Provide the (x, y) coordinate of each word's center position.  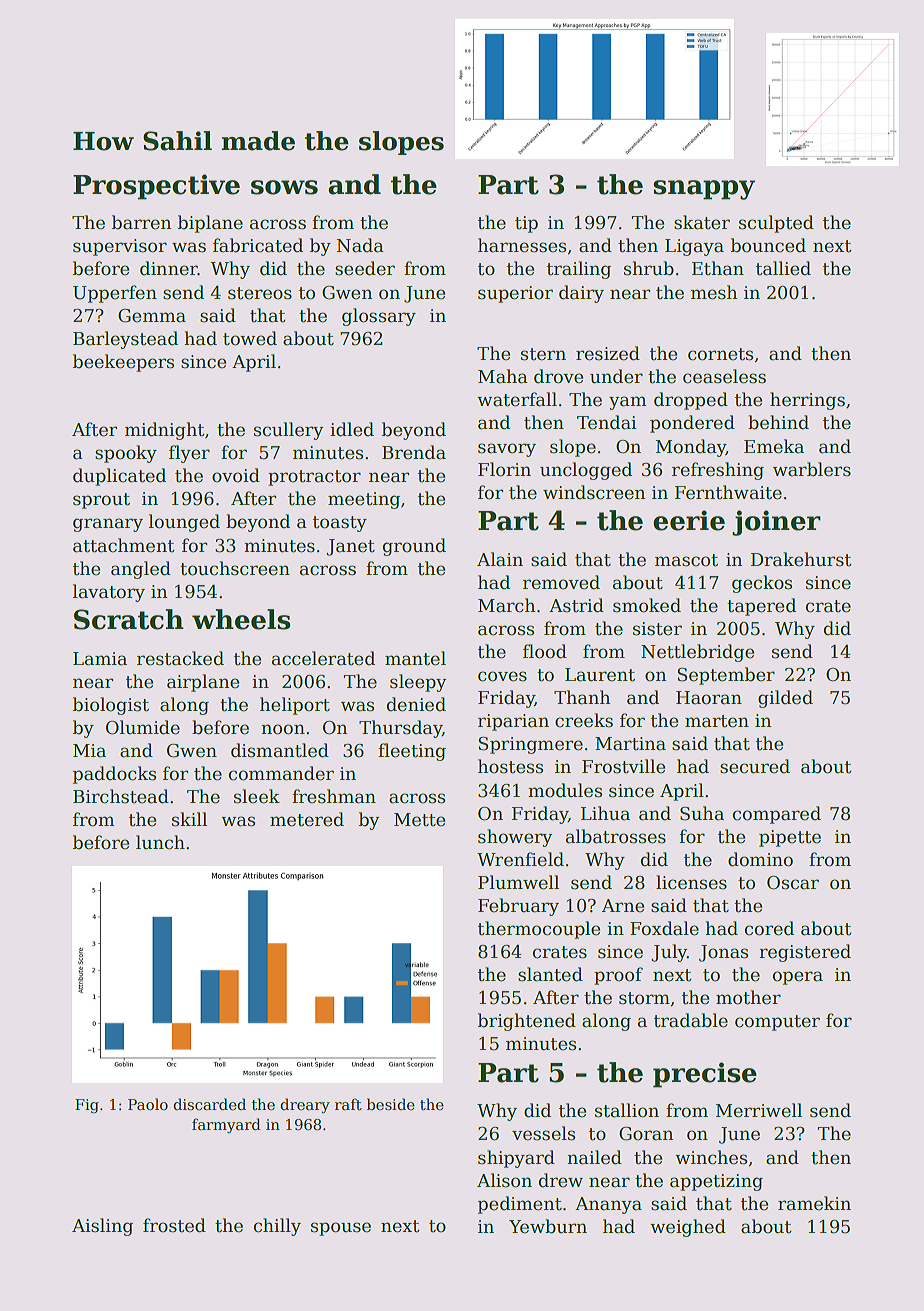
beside (391, 1104)
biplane (210, 224)
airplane (203, 683)
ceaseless (724, 376)
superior (515, 294)
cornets (720, 354)
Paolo (148, 1104)
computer (777, 1023)
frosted (174, 1225)
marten (717, 721)
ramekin (814, 1203)
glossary (379, 317)
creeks (584, 720)
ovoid (236, 475)
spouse (341, 1229)
